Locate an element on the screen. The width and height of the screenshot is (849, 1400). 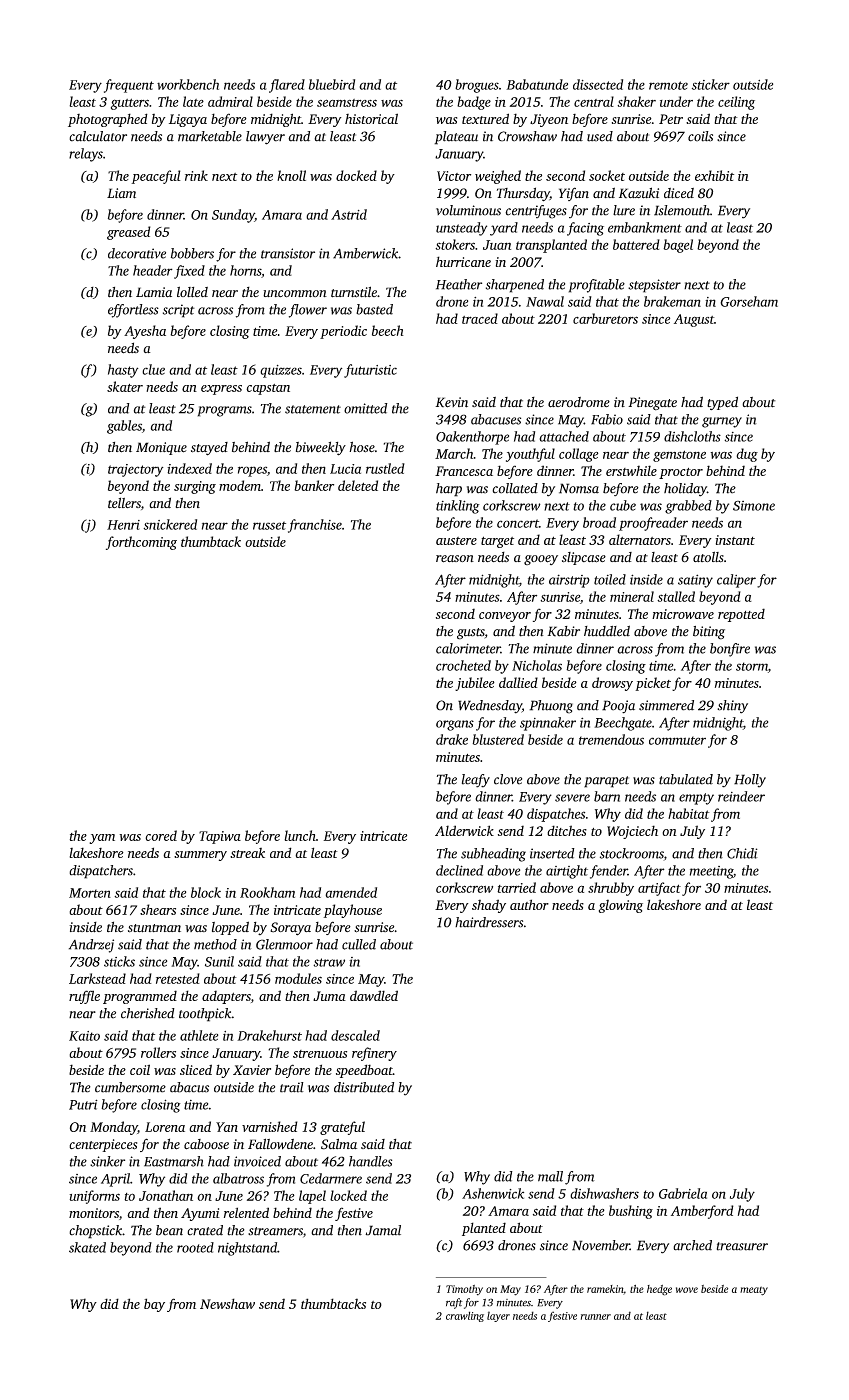
mall is located at coordinates (550, 1176).
